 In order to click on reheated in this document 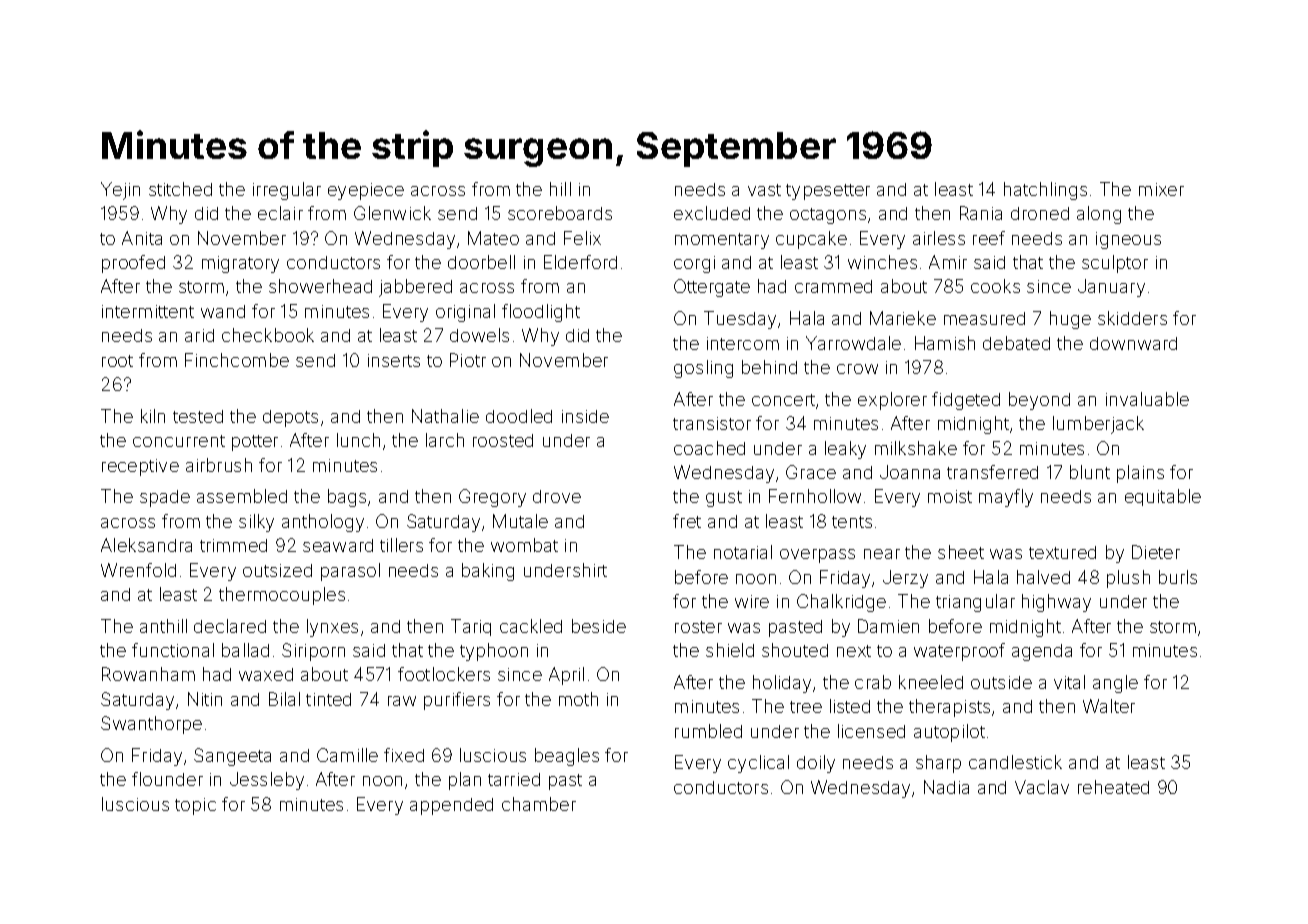, I will do `click(1113, 787)`.
